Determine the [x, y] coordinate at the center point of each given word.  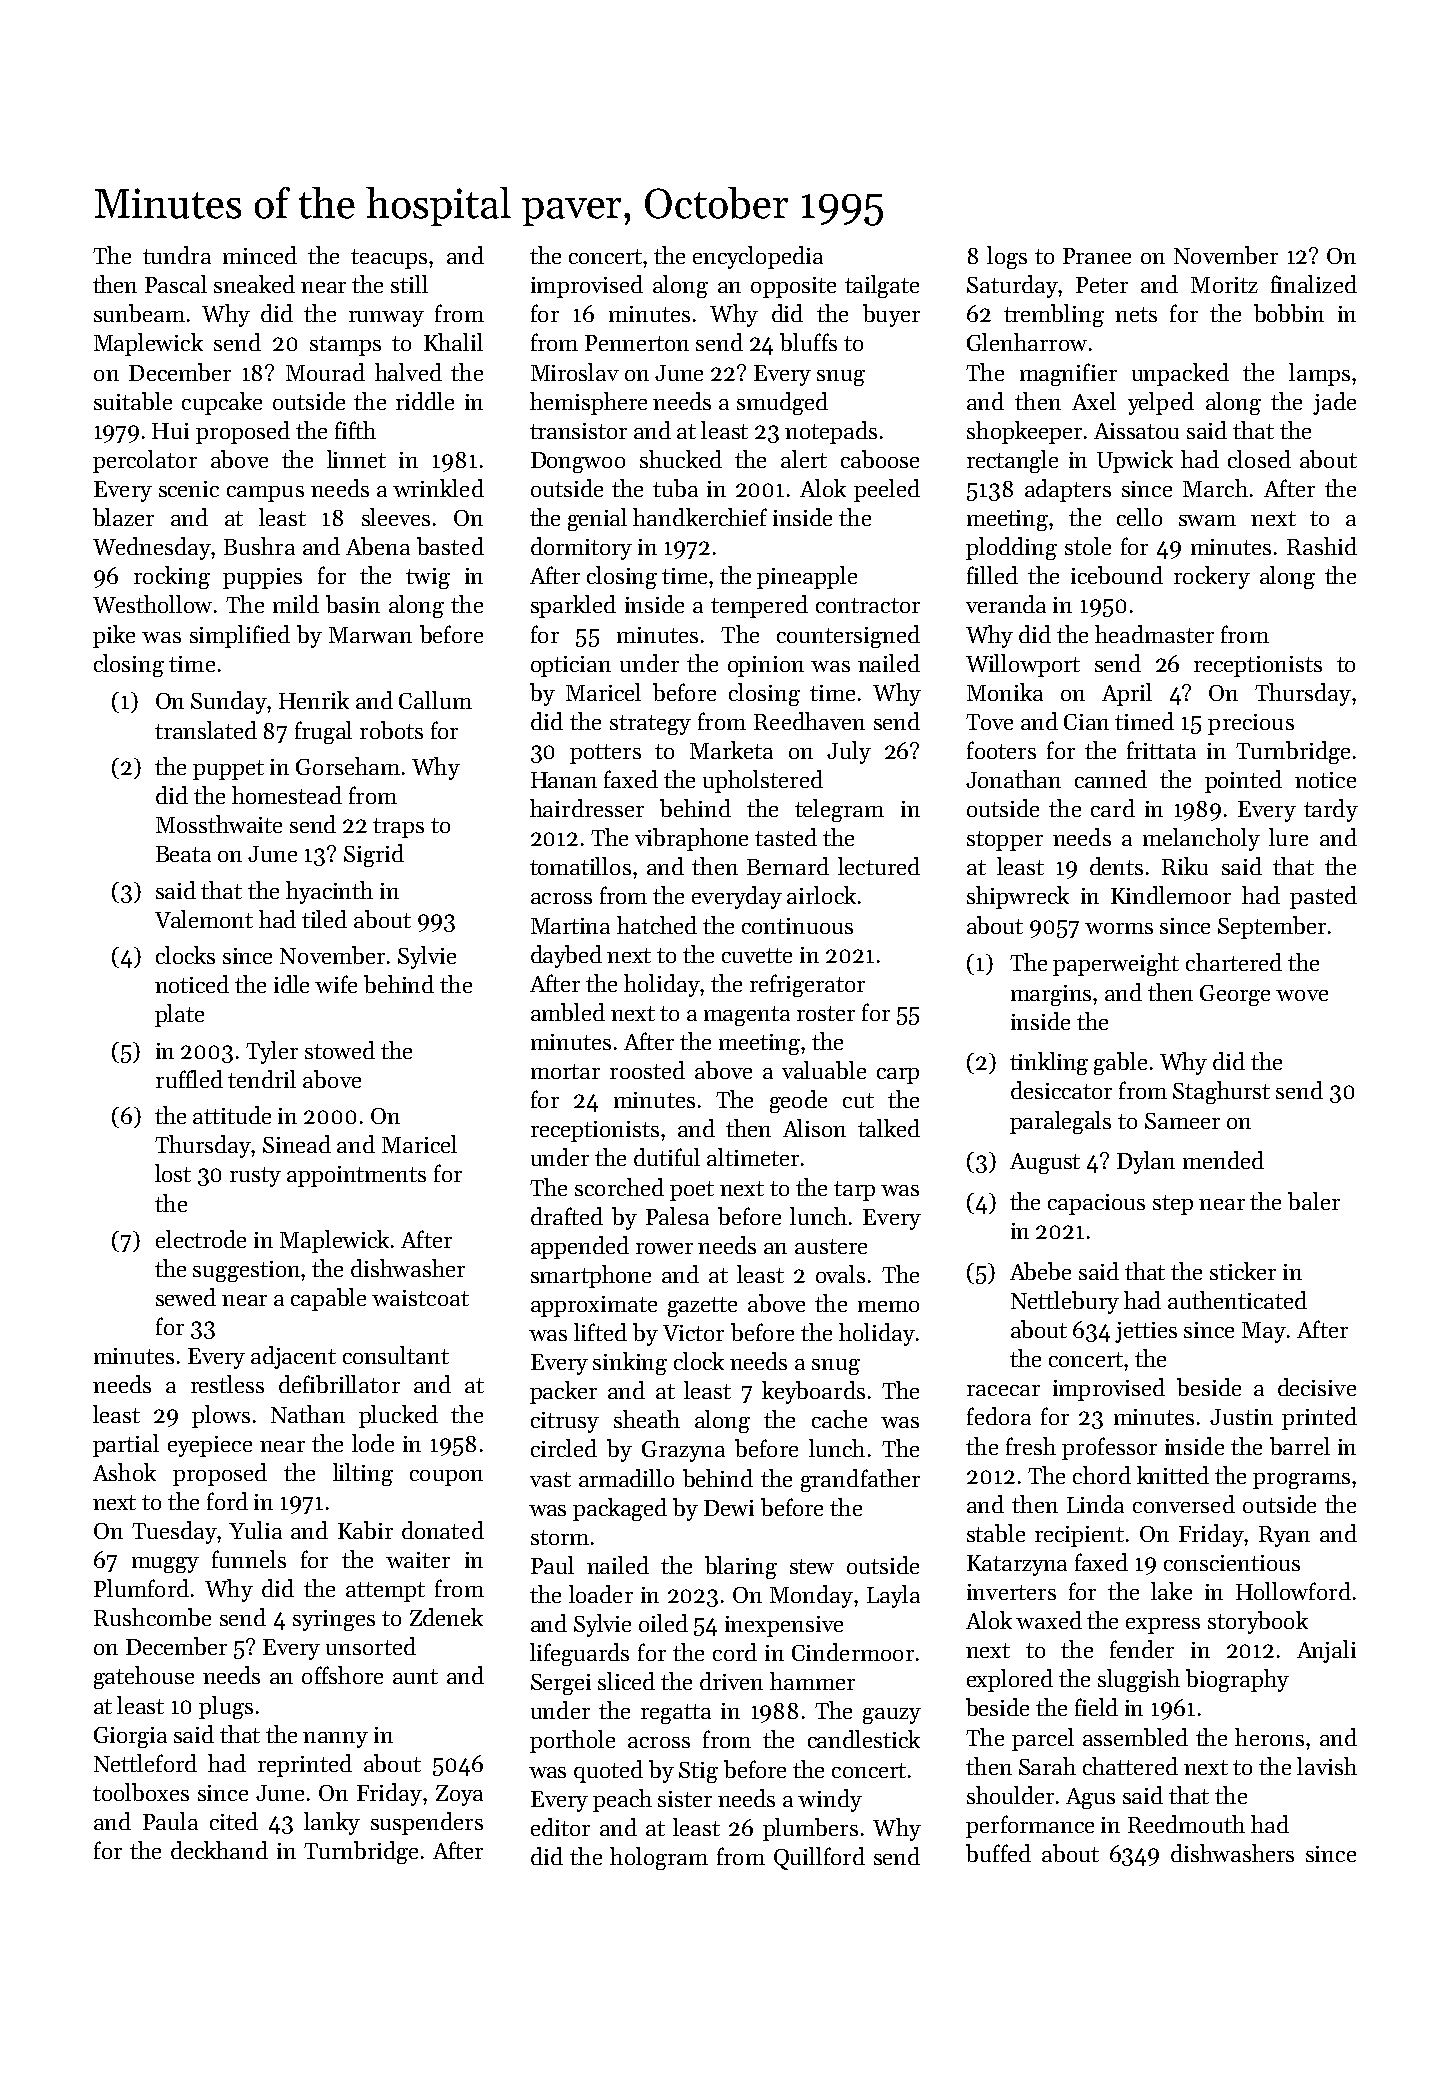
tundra [177, 255]
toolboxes [141, 1792]
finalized [1314, 284]
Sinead [297, 1144]
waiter [418, 1560]
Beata [183, 854]
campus [265, 494]
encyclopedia [758, 257]
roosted [647, 1070]
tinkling [1049, 1063]
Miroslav [575, 372]
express [1163, 1626]
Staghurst [1221, 1092]
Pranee [1097, 256]
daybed [566, 956]
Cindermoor [853, 1652]
